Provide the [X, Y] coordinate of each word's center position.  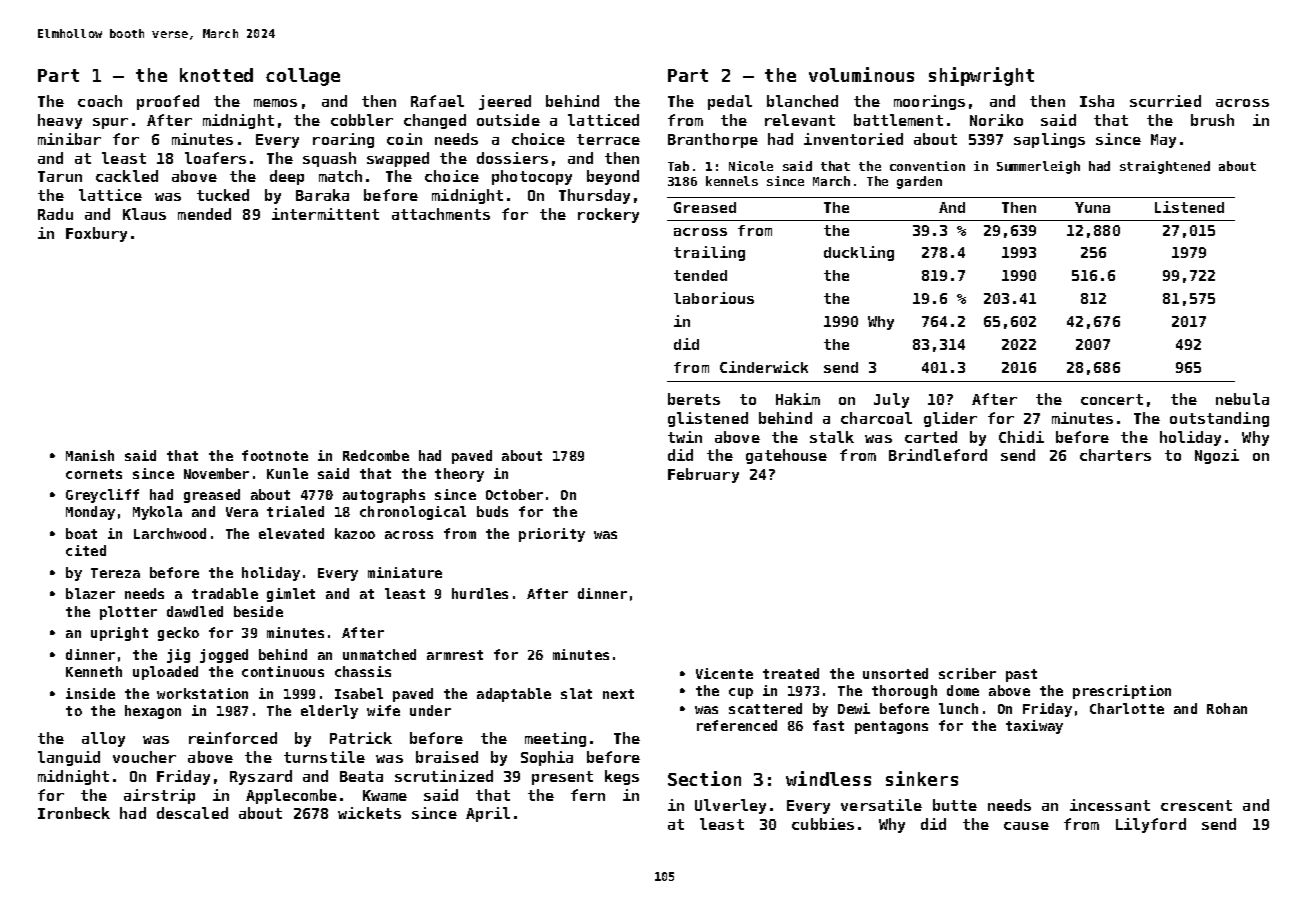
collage [303, 77]
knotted [216, 75]
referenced [737, 725]
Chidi [1021, 437]
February [703, 475]
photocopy [532, 177]
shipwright [981, 76]
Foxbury [96, 234]
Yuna [1092, 207]
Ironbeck [74, 813]
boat [81, 533]
